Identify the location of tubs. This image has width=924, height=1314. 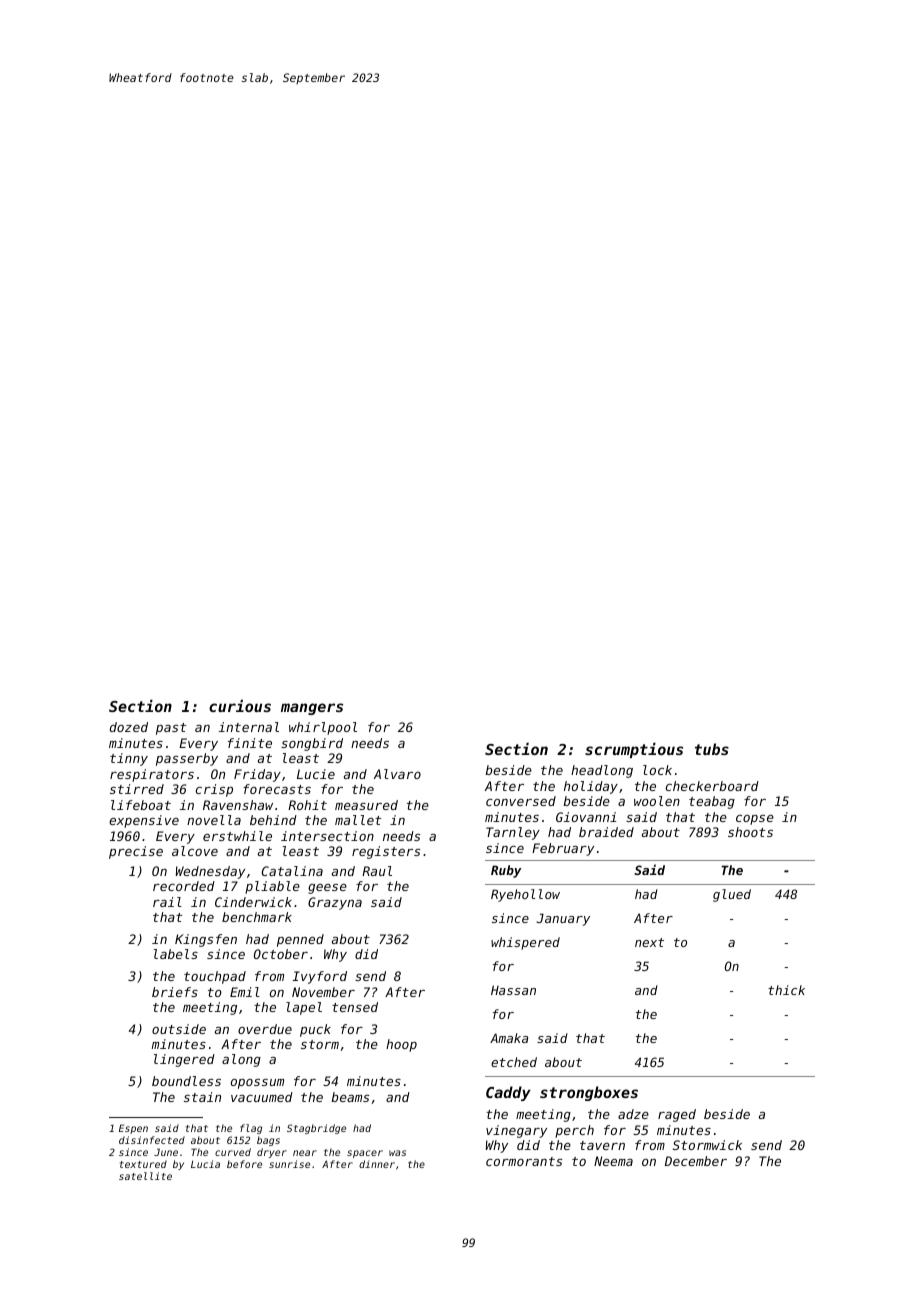
(712, 749).
